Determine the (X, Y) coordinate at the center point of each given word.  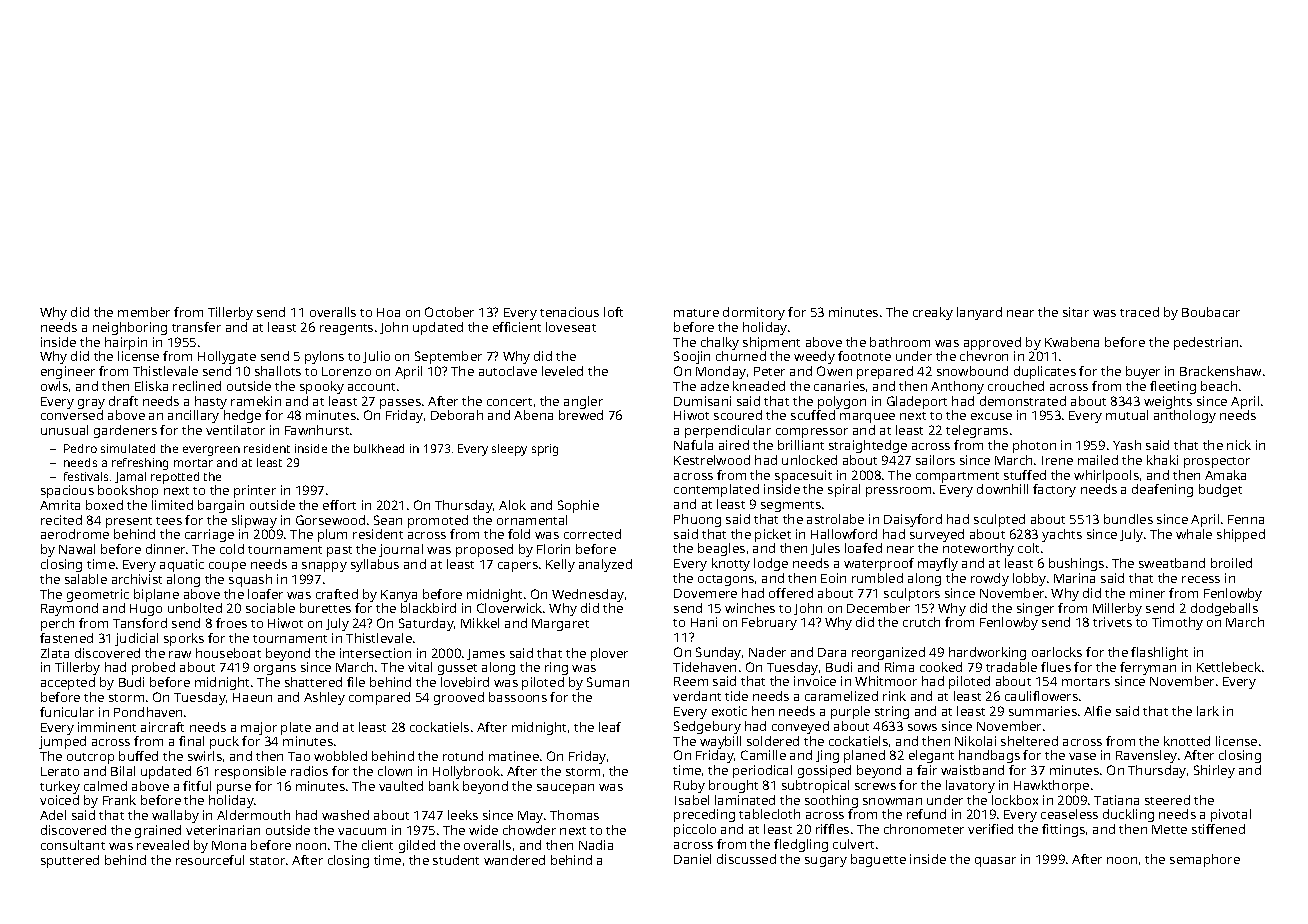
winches (750, 608)
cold (232, 549)
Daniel (692, 859)
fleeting (1173, 387)
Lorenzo (346, 371)
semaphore (1205, 860)
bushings (1076, 564)
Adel (53, 815)
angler (583, 402)
